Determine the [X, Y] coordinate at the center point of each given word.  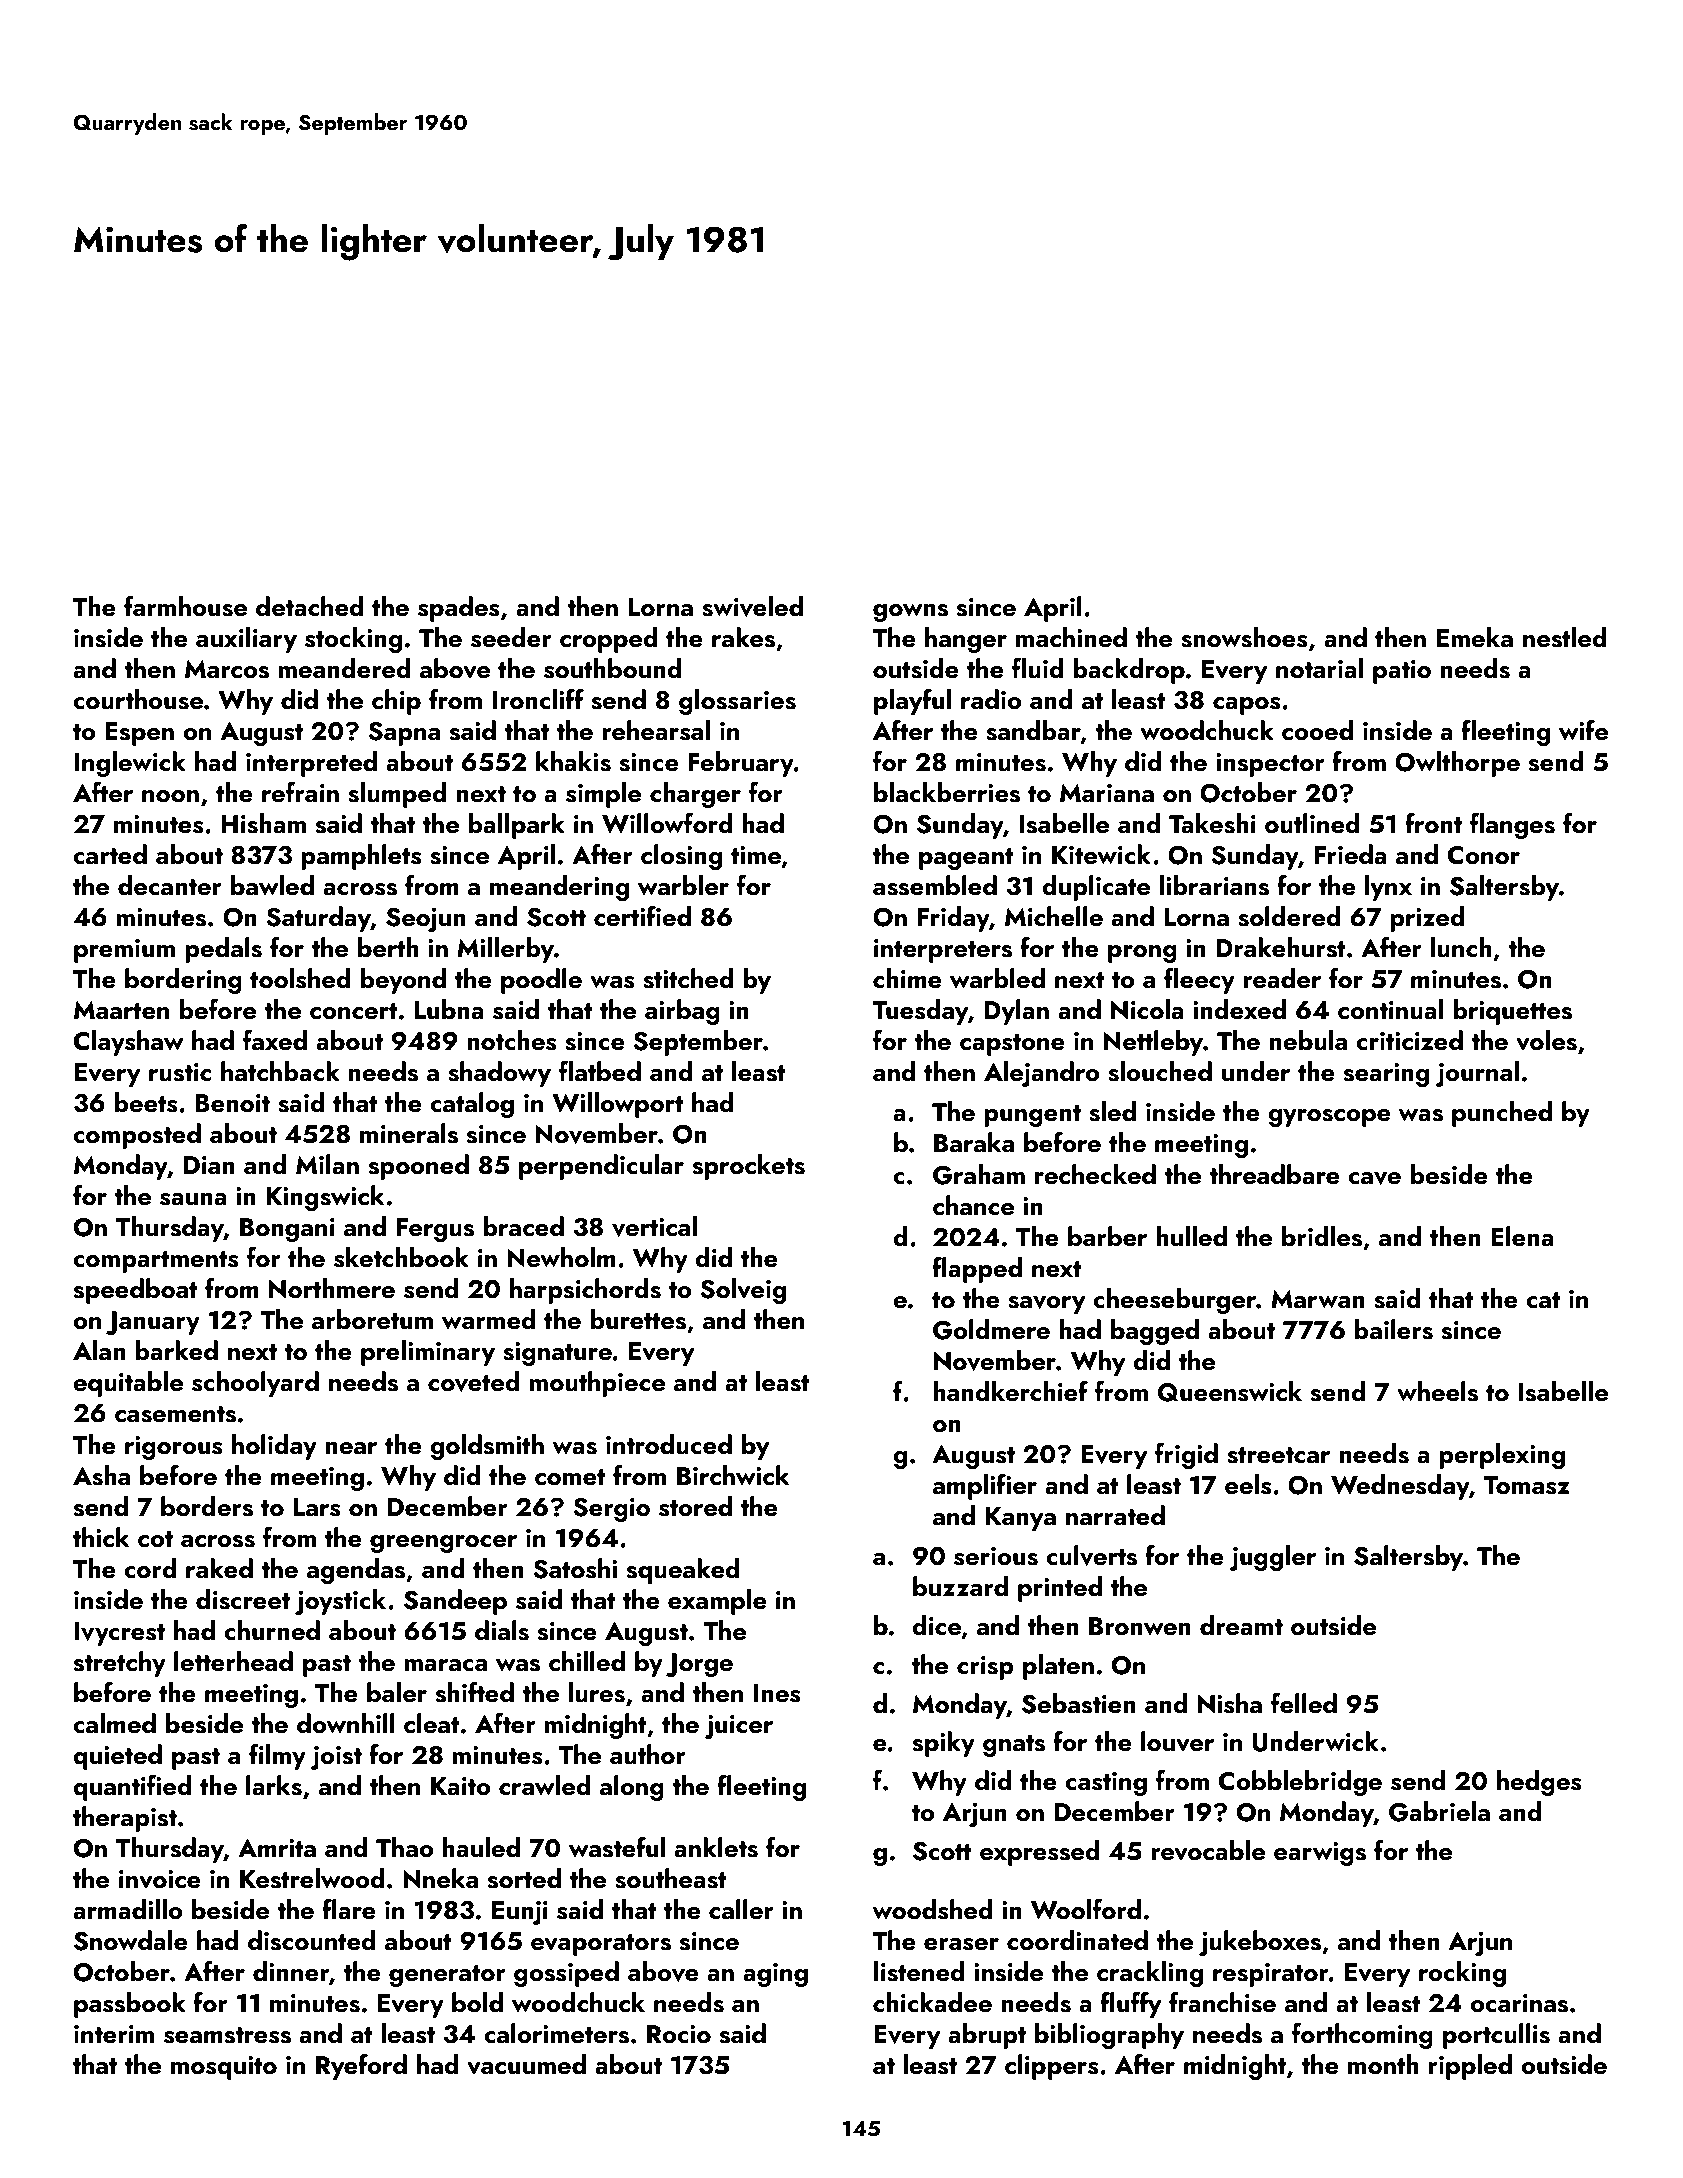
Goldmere [991, 1329]
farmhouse [185, 606]
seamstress [227, 2035]
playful [912, 701]
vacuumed [526, 2064]
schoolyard [255, 1384]
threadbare [1274, 1174]
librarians [1214, 885]
